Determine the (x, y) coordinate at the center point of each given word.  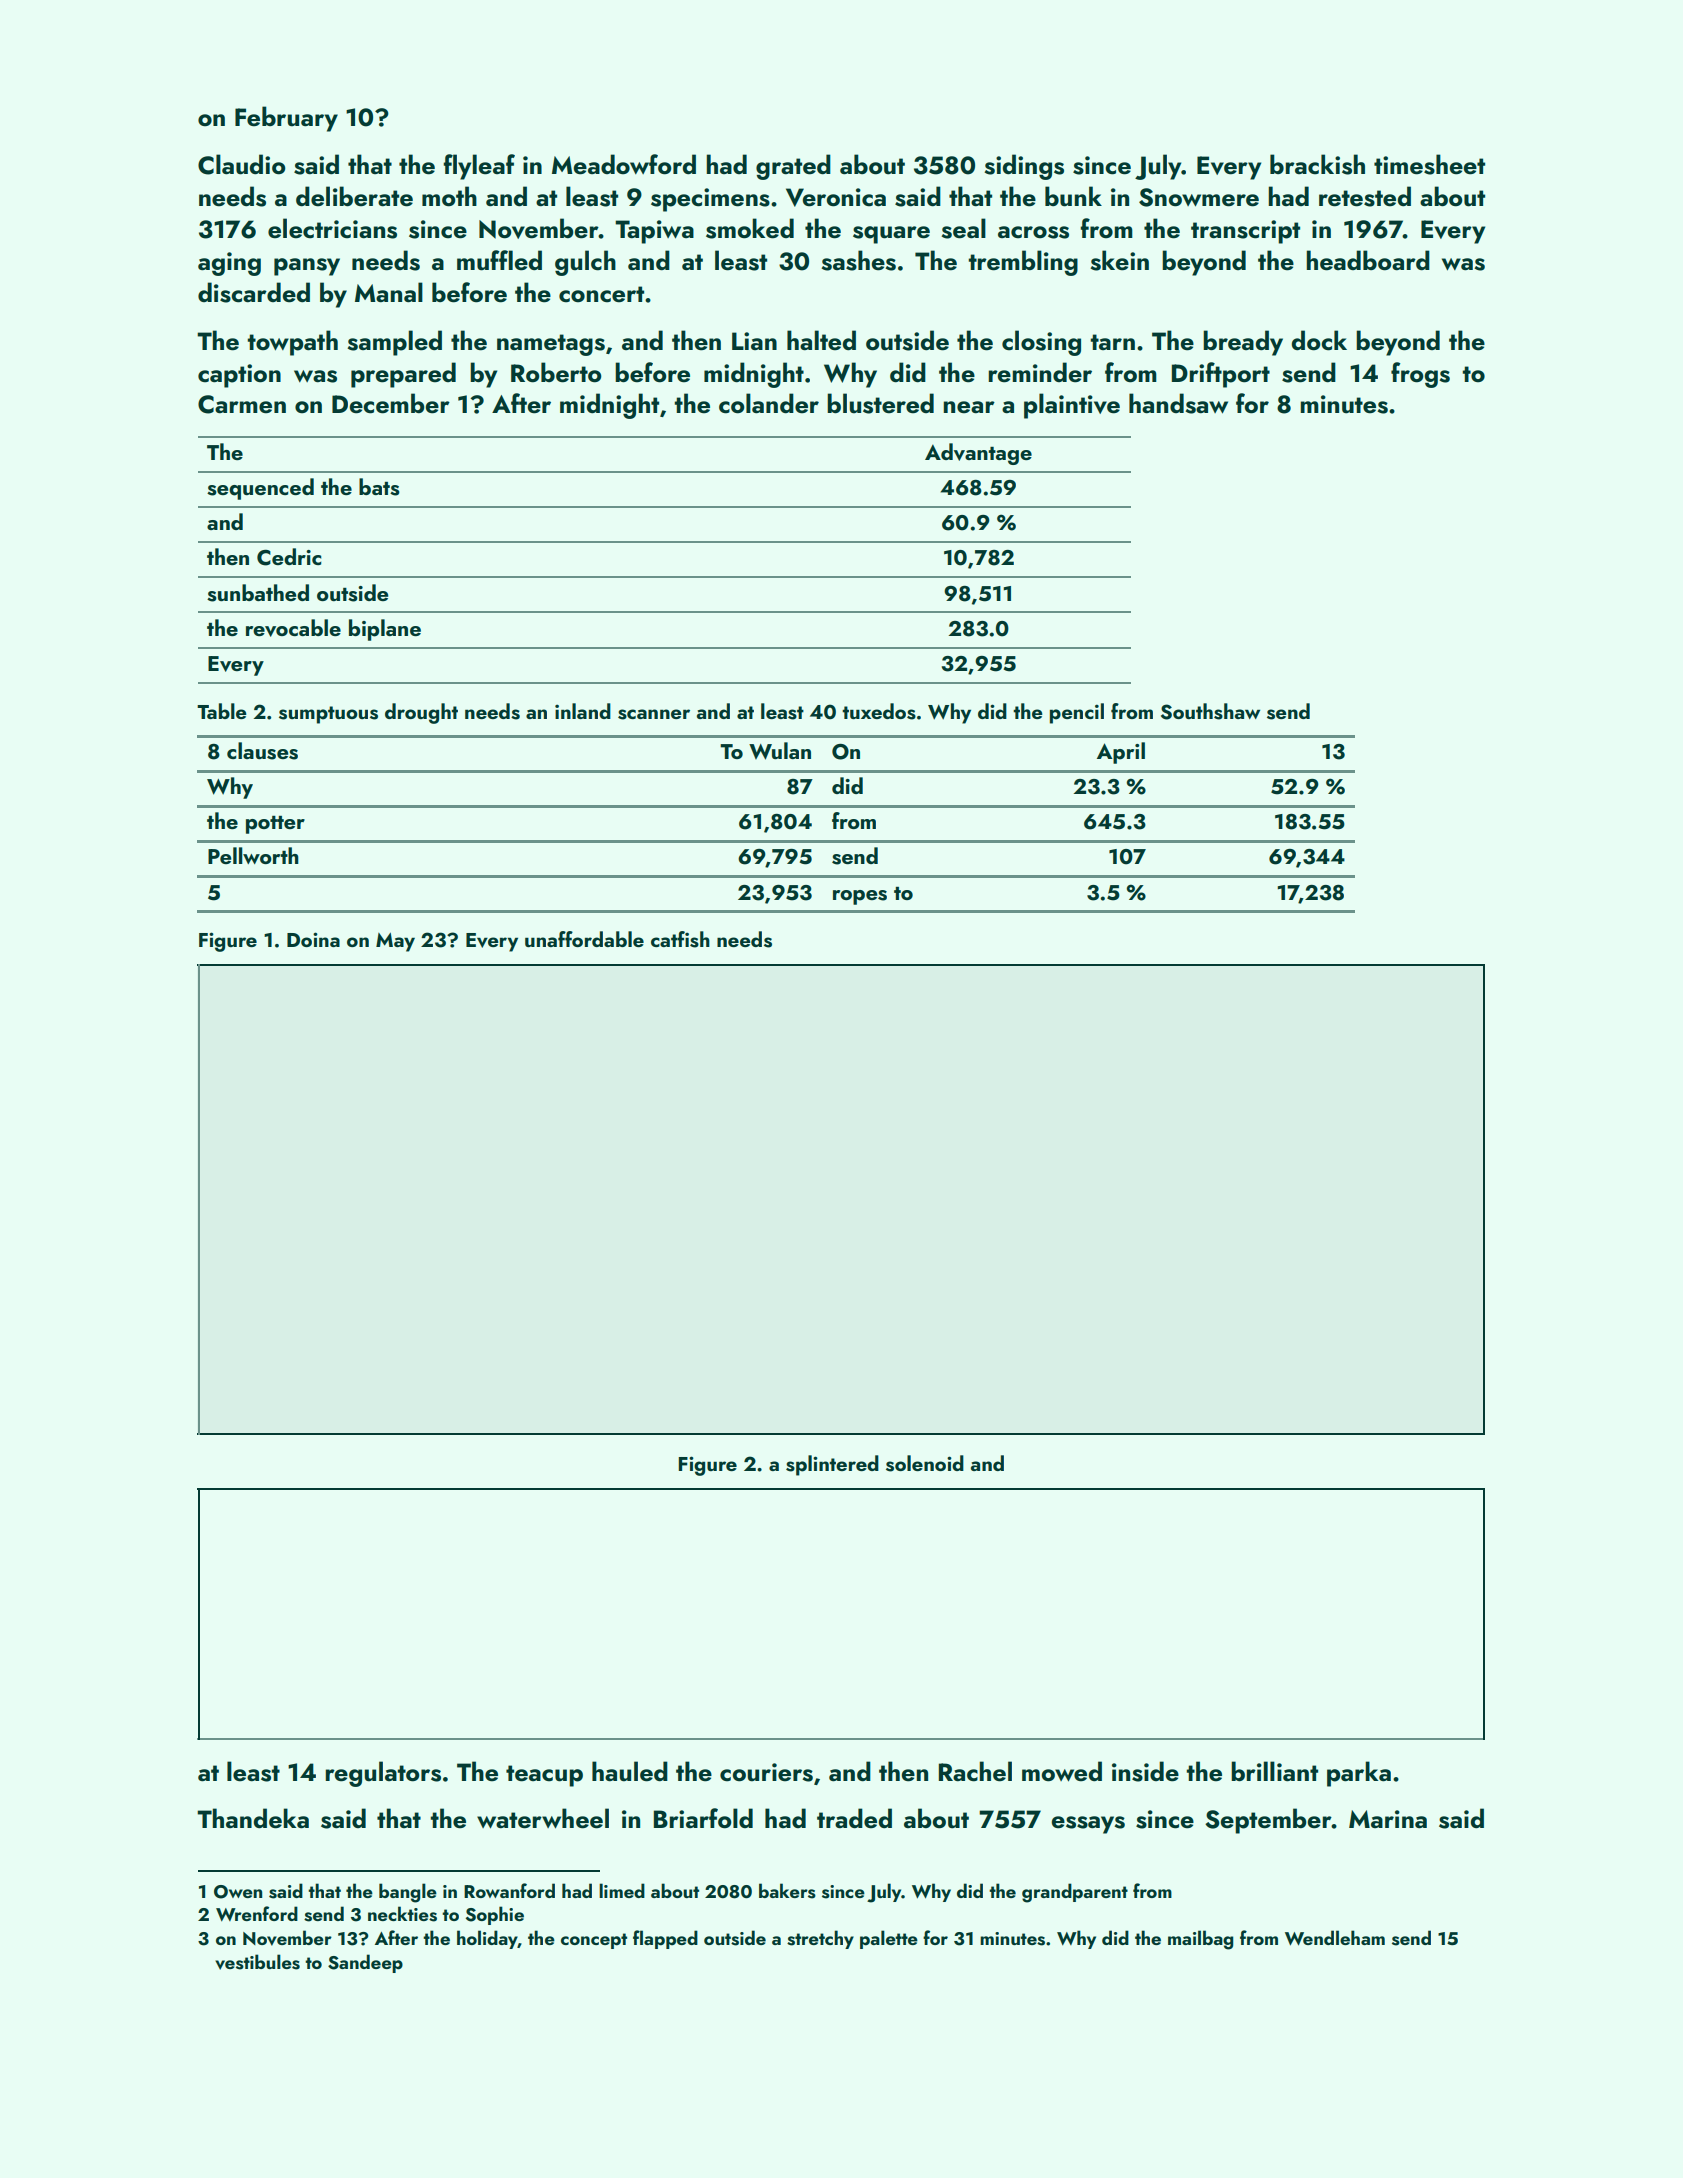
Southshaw (1210, 711)
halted (821, 340)
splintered (832, 1465)
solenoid (925, 1463)
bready (1243, 343)
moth (449, 196)
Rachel (975, 1771)
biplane (385, 630)
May (395, 942)
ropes (860, 897)
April (1121, 753)
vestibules (257, 1962)
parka (1359, 1774)
